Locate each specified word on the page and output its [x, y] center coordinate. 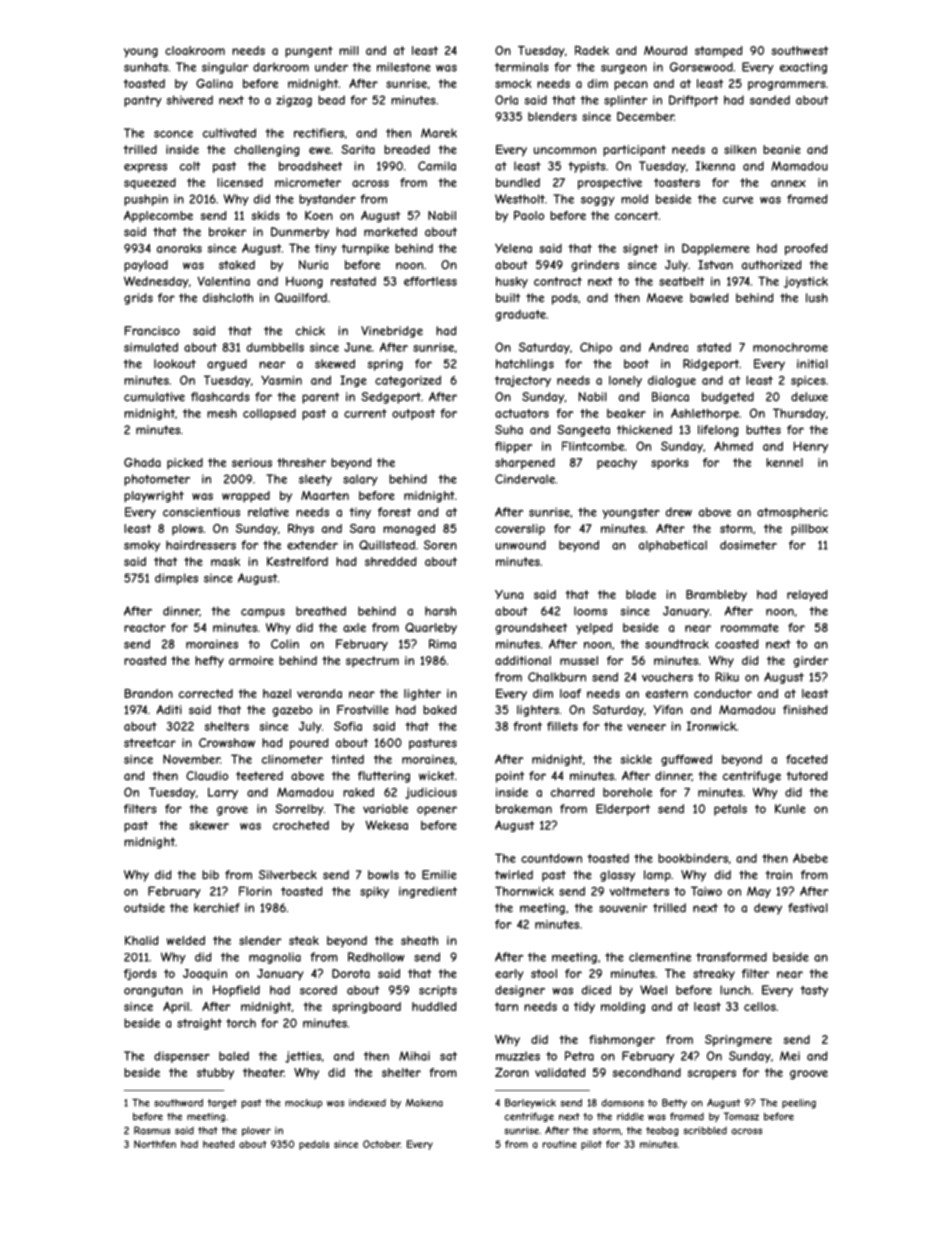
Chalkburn [557, 677]
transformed [731, 957]
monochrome [790, 347]
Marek [439, 133]
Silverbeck [288, 875]
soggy [598, 201]
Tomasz [741, 1116]
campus [263, 613]
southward [178, 1103]
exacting [803, 68]
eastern [667, 693]
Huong [304, 282]
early [509, 975]
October [381, 1144]
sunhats [146, 67]
